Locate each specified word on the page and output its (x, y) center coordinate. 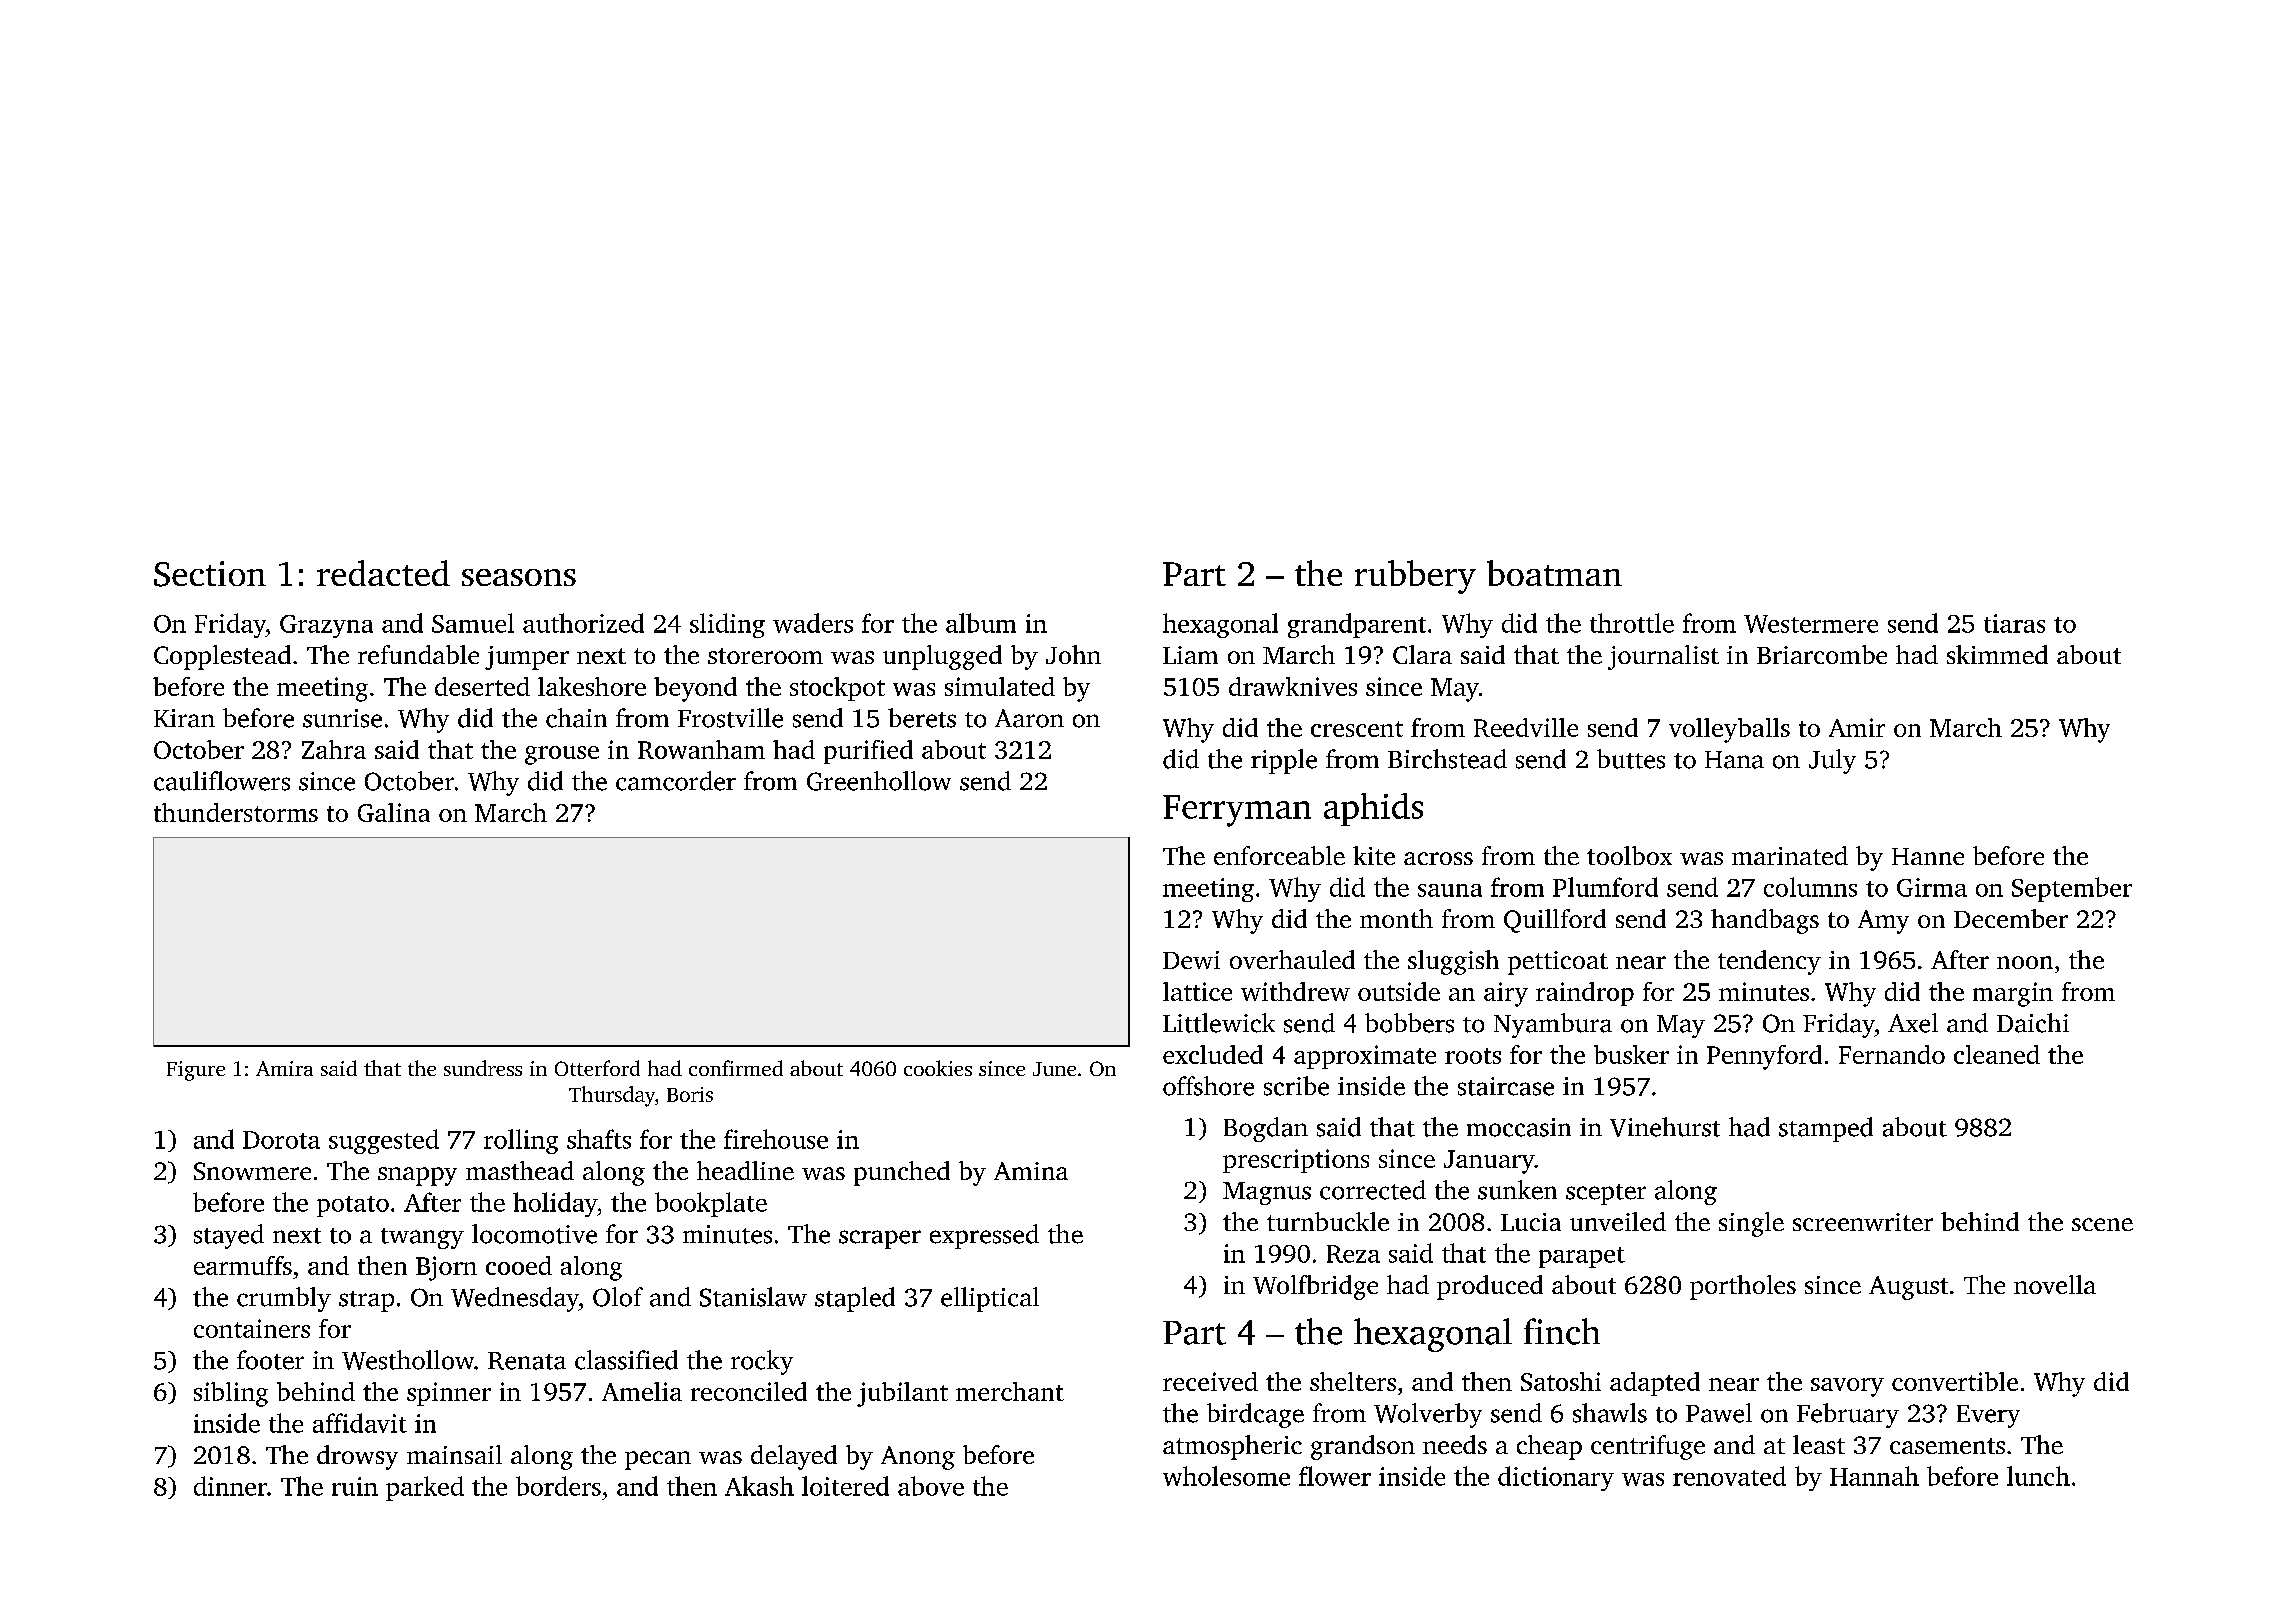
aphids (1373, 809)
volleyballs (1729, 730)
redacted (383, 573)
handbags (1765, 921)
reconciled (749, 1391)
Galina (394, 812)
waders (813, 623)
